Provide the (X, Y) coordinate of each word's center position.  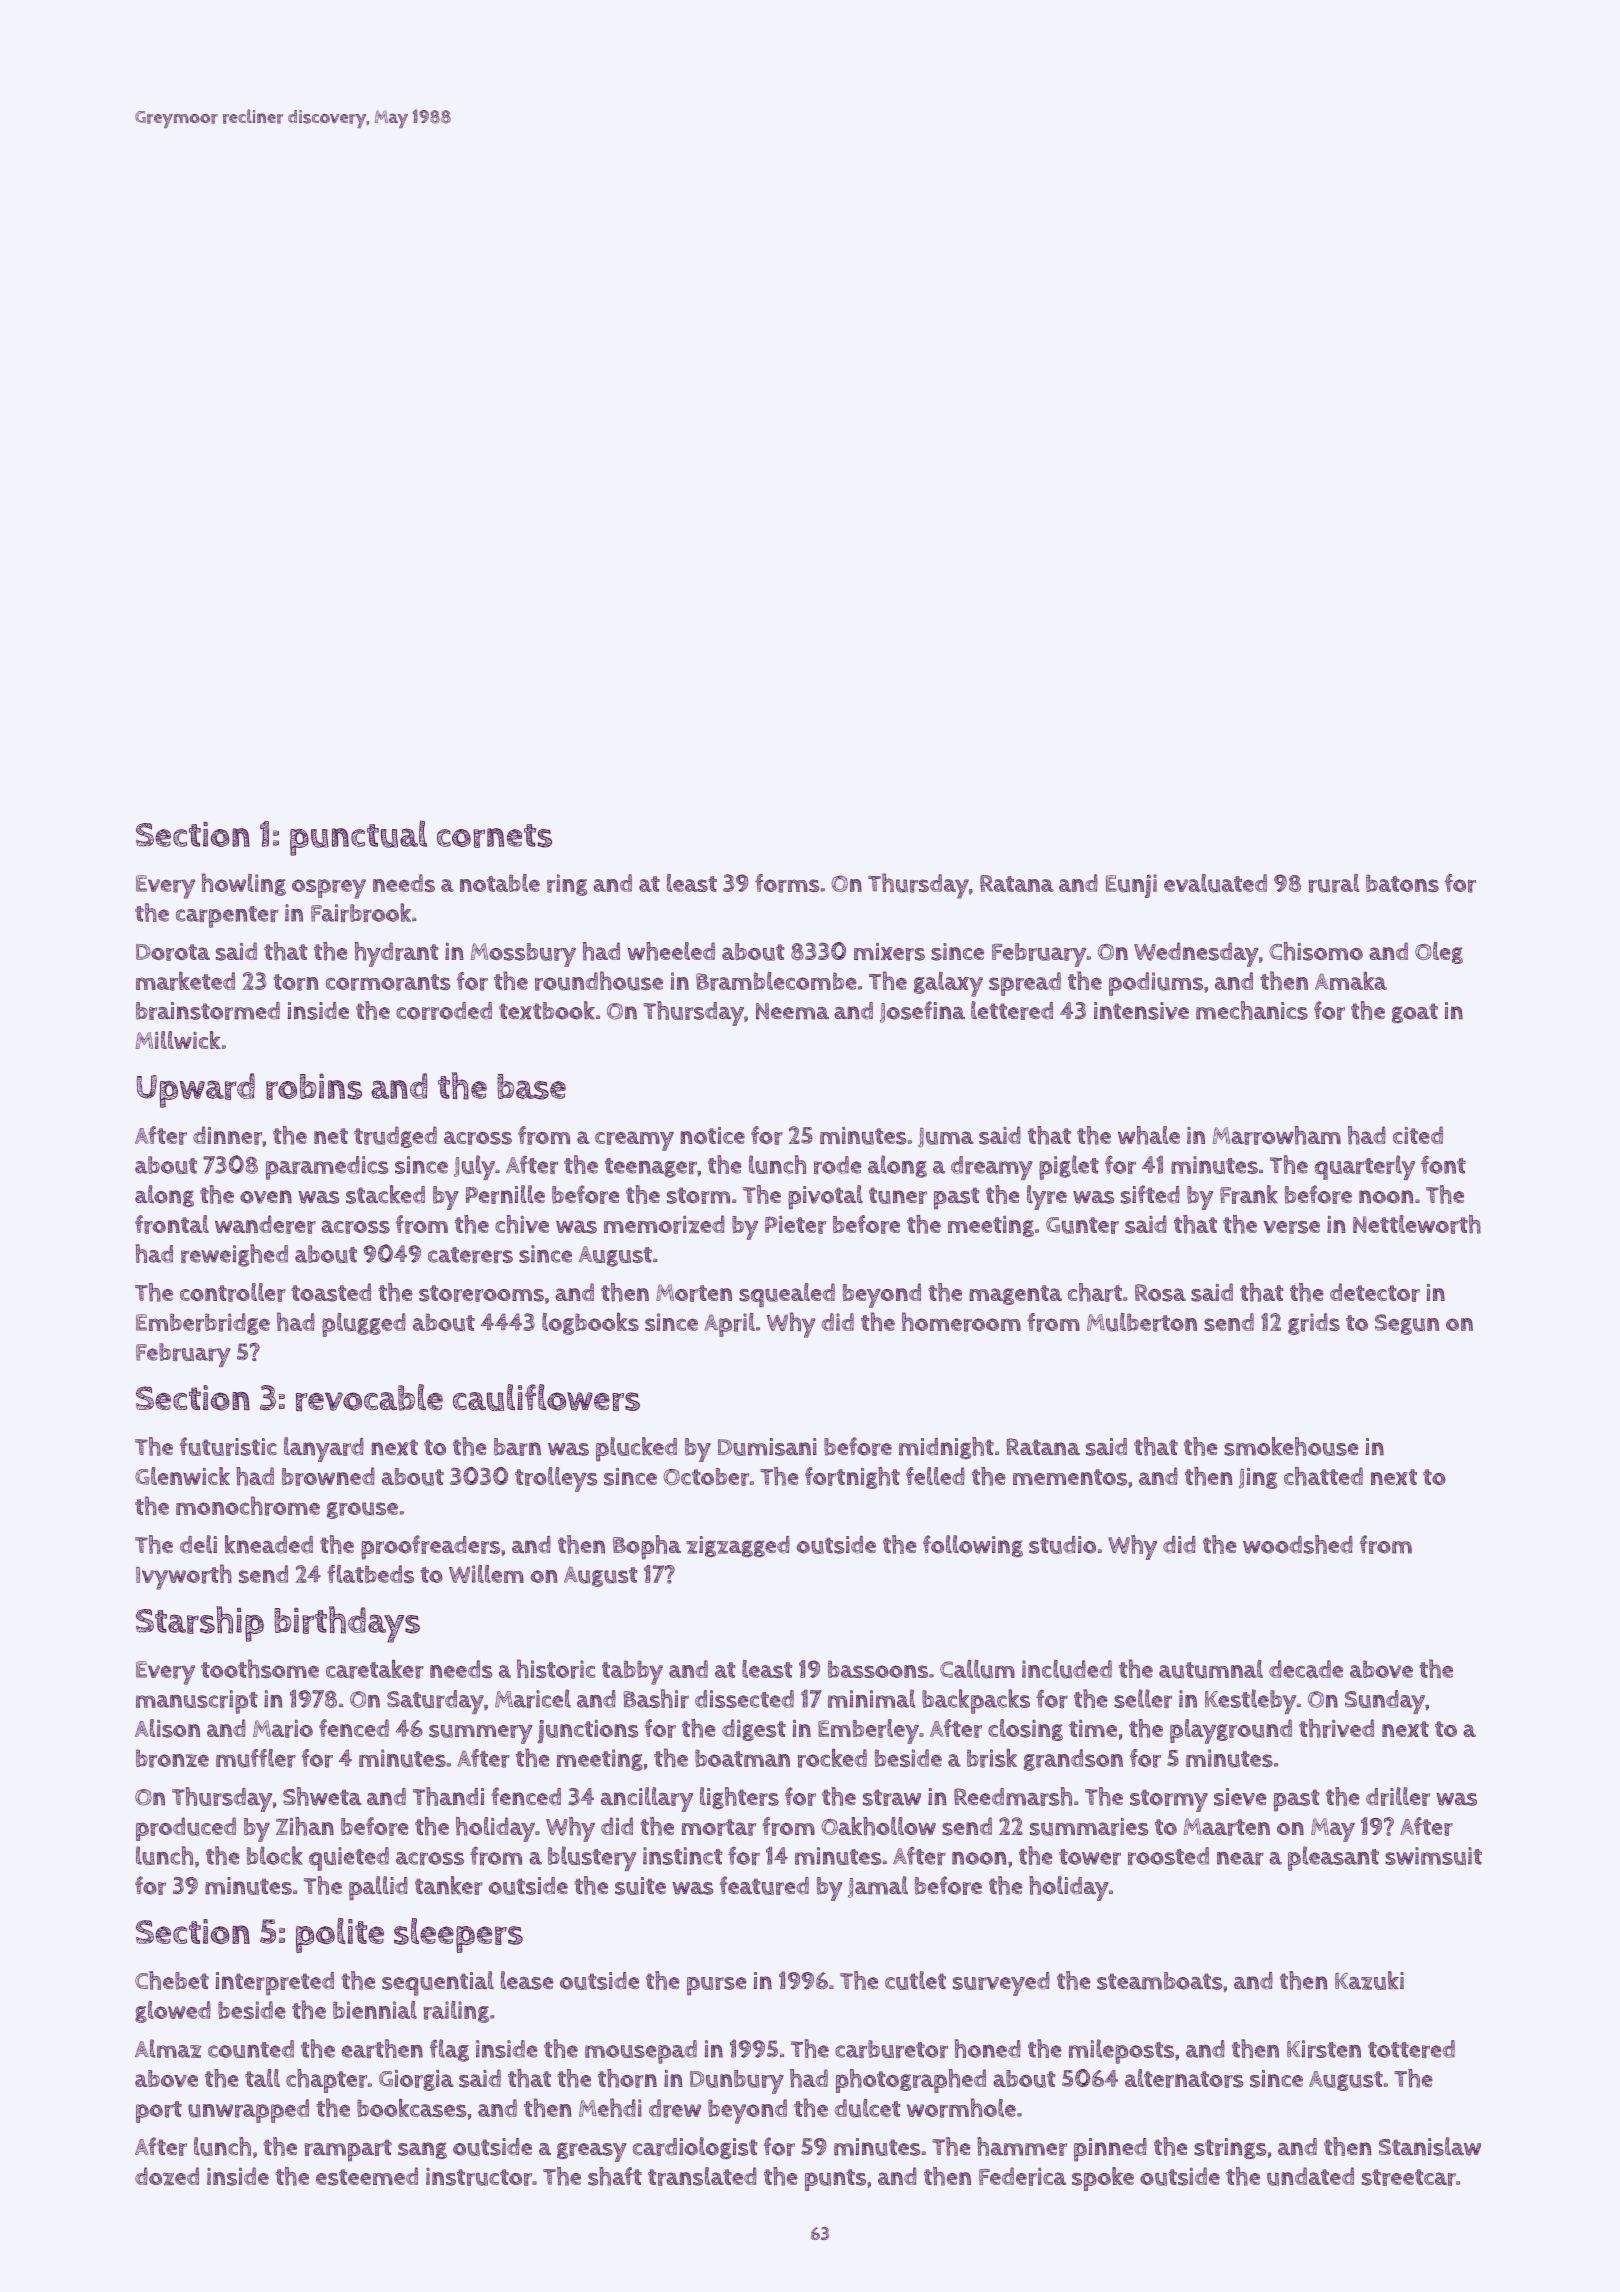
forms (787, 883)
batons (1402, 883)
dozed (167, 2176)
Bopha (647, 1547)
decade (1306, 1669)
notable (500, 883)
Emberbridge (203, 1324)
